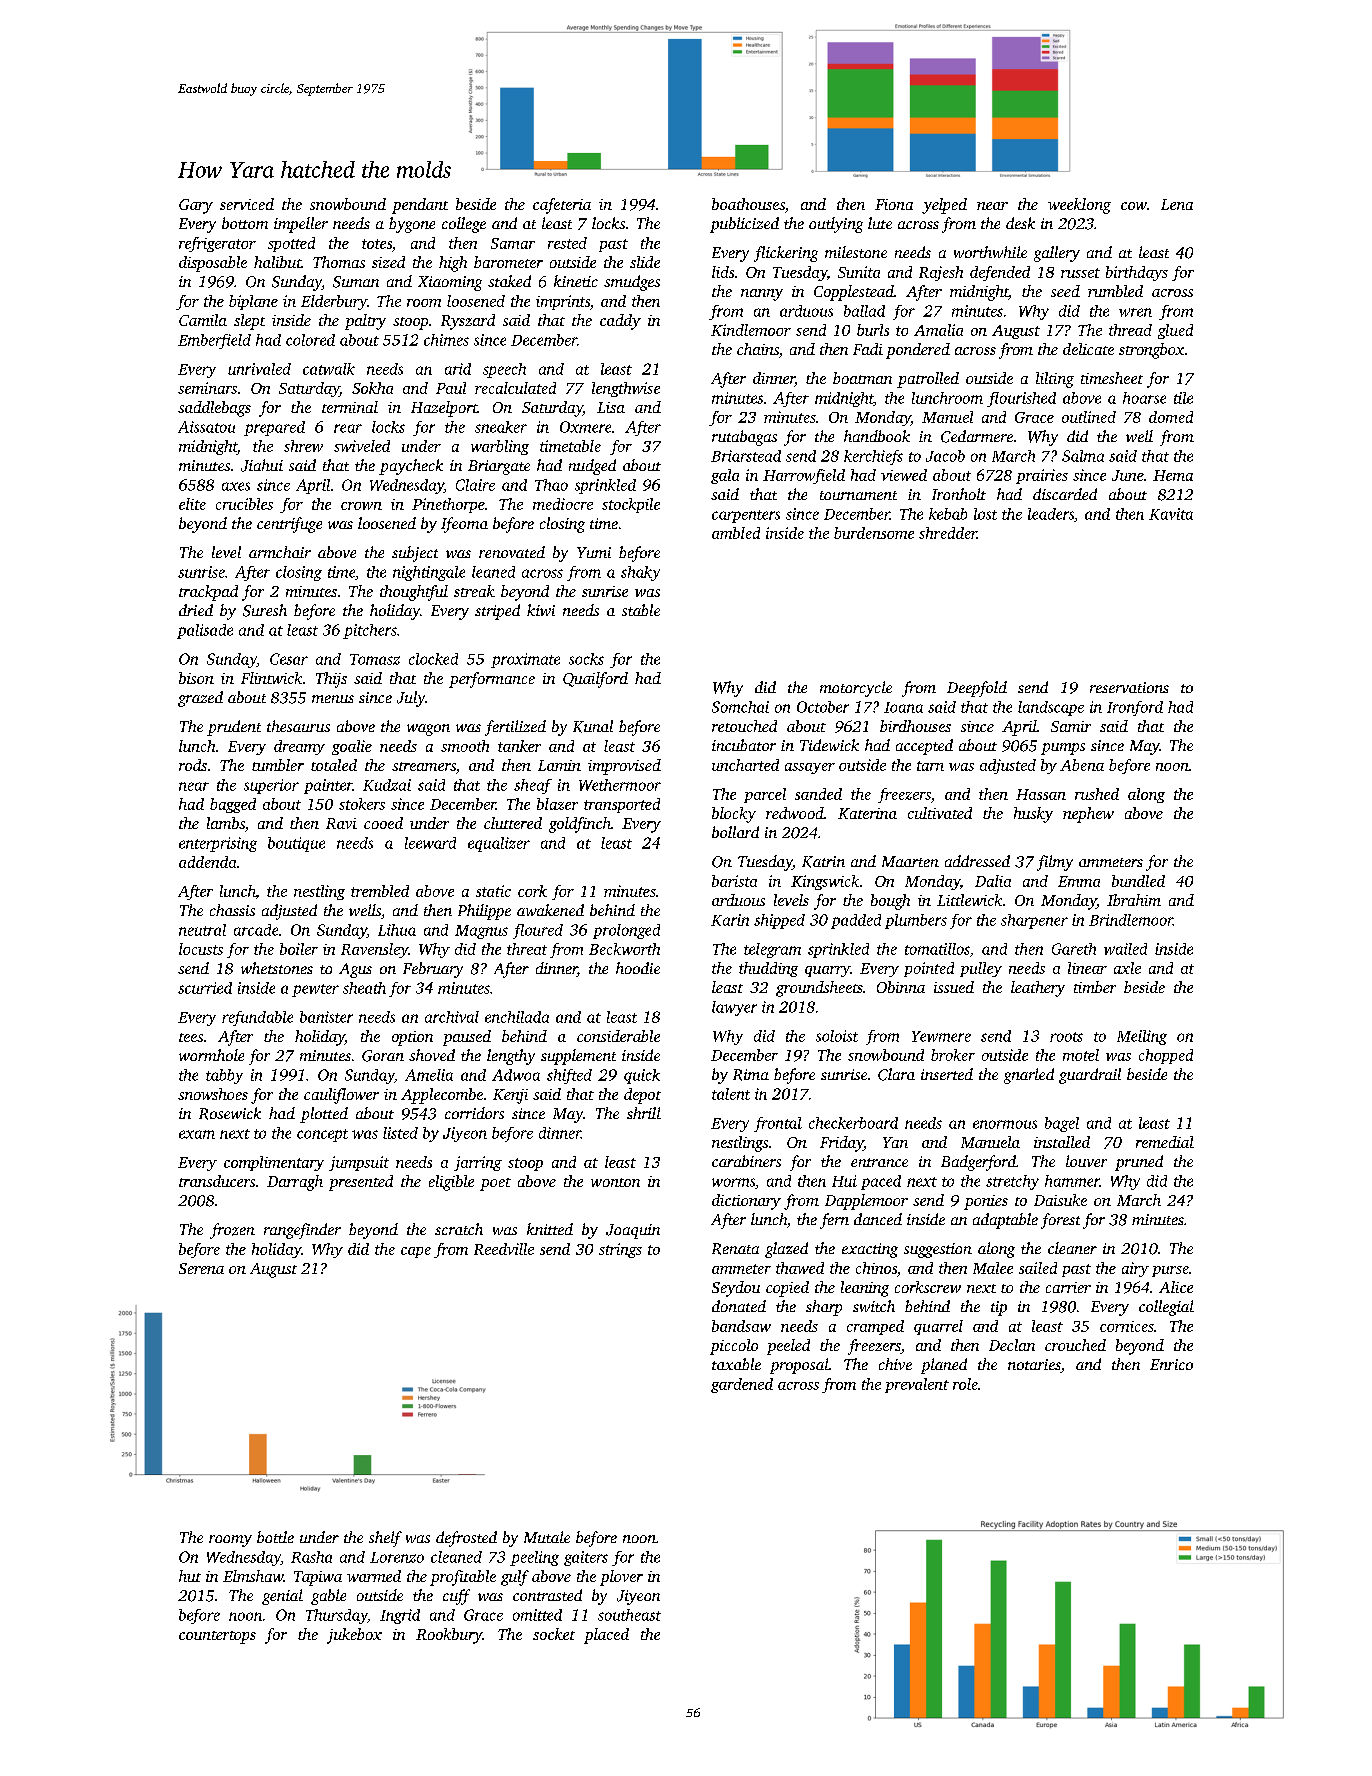 Image resolution: width=1372 pixels, height=1776 pixels. I want to click on chopped, so click(1166, 1056).
